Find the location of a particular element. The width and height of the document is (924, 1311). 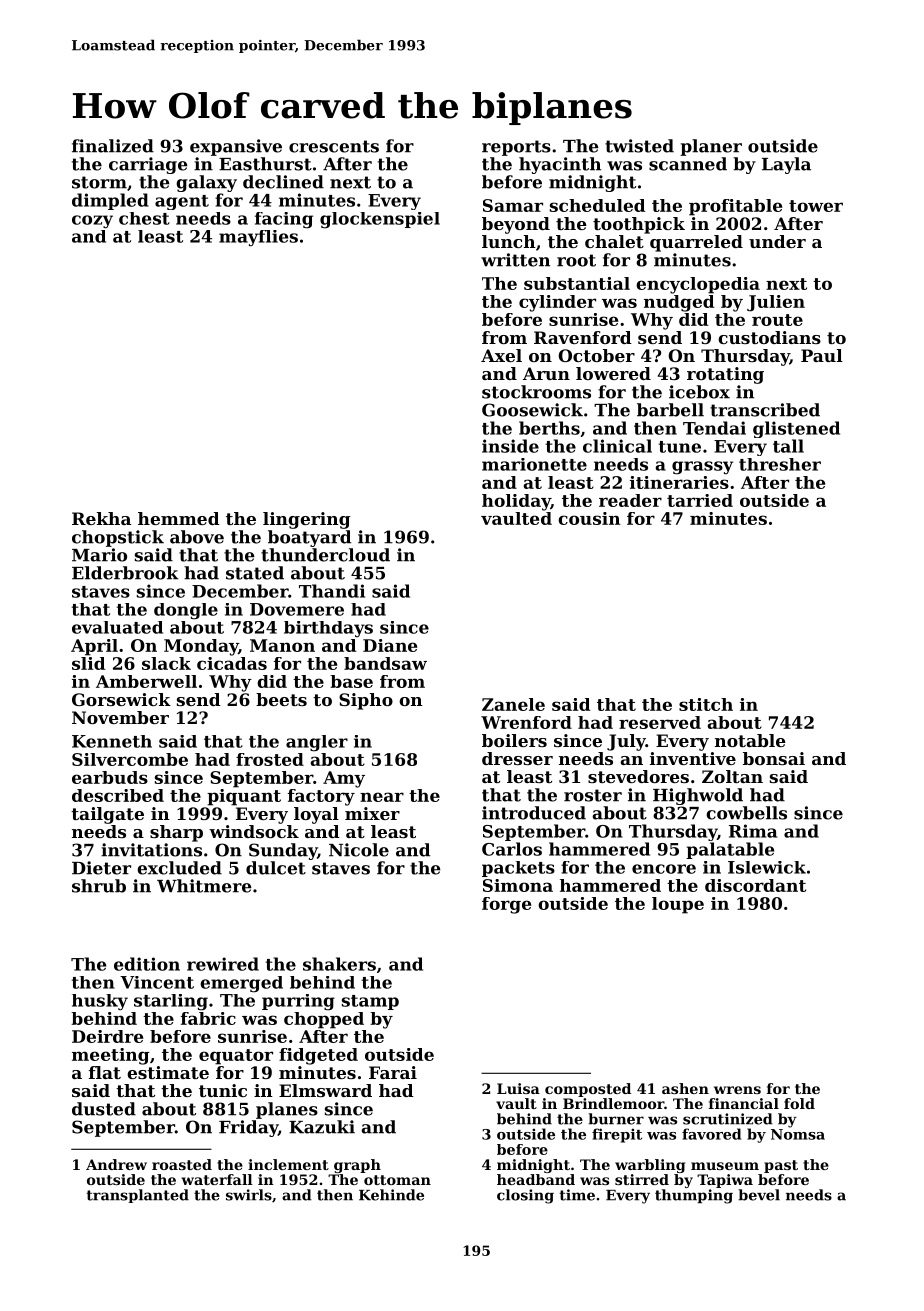

carriage is located at coordinates (148, 165).
